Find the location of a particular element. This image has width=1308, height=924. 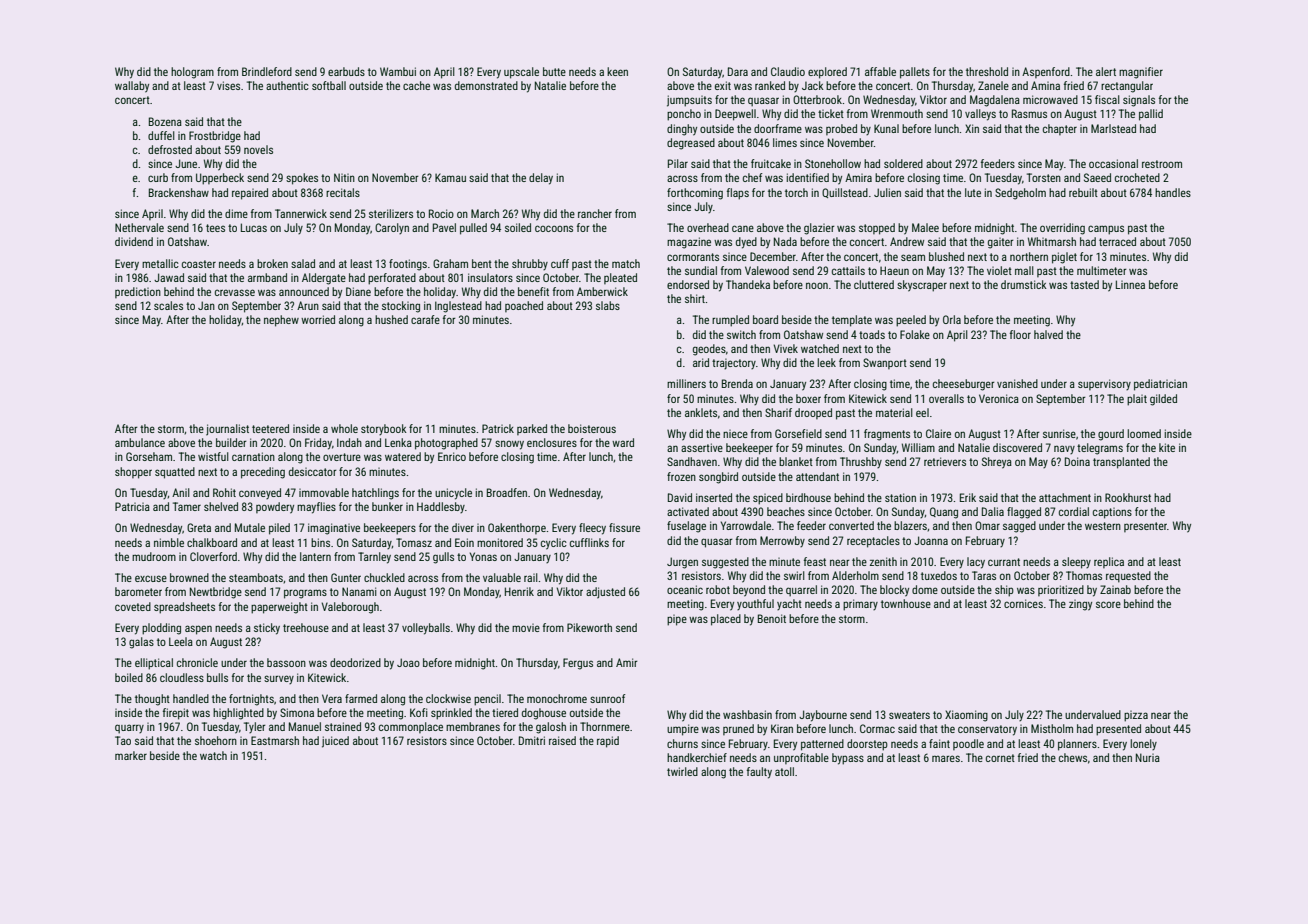

watered is located at coordinates (403, 456).
